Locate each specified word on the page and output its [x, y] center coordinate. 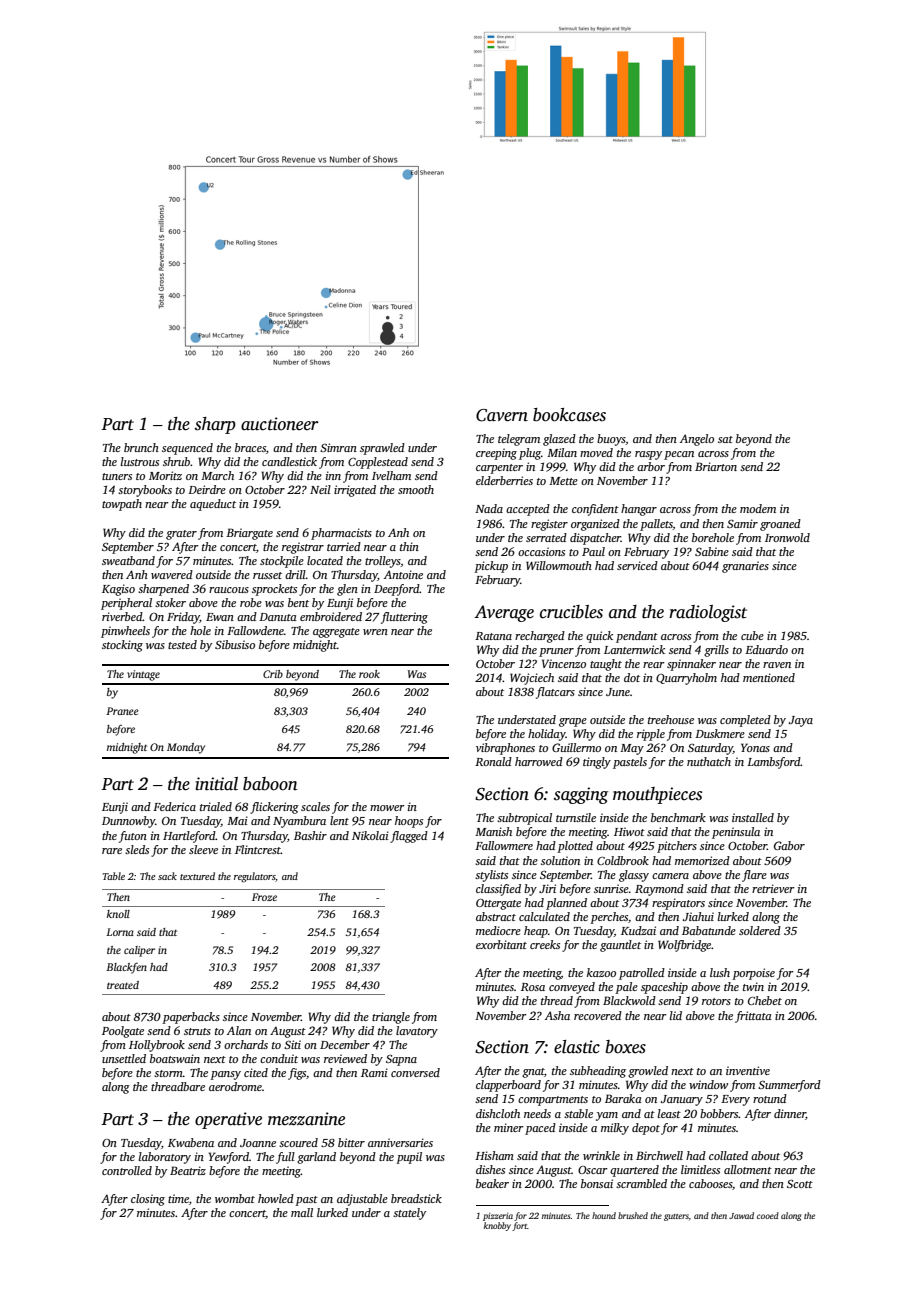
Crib [273, 674]
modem [758, 508]
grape [573, 722]
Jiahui [698, 916]
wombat [235, 1198]
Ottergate [498, 904]
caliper [139, 951]
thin [409, 546]
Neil [320, 489]
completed [745, 721]
